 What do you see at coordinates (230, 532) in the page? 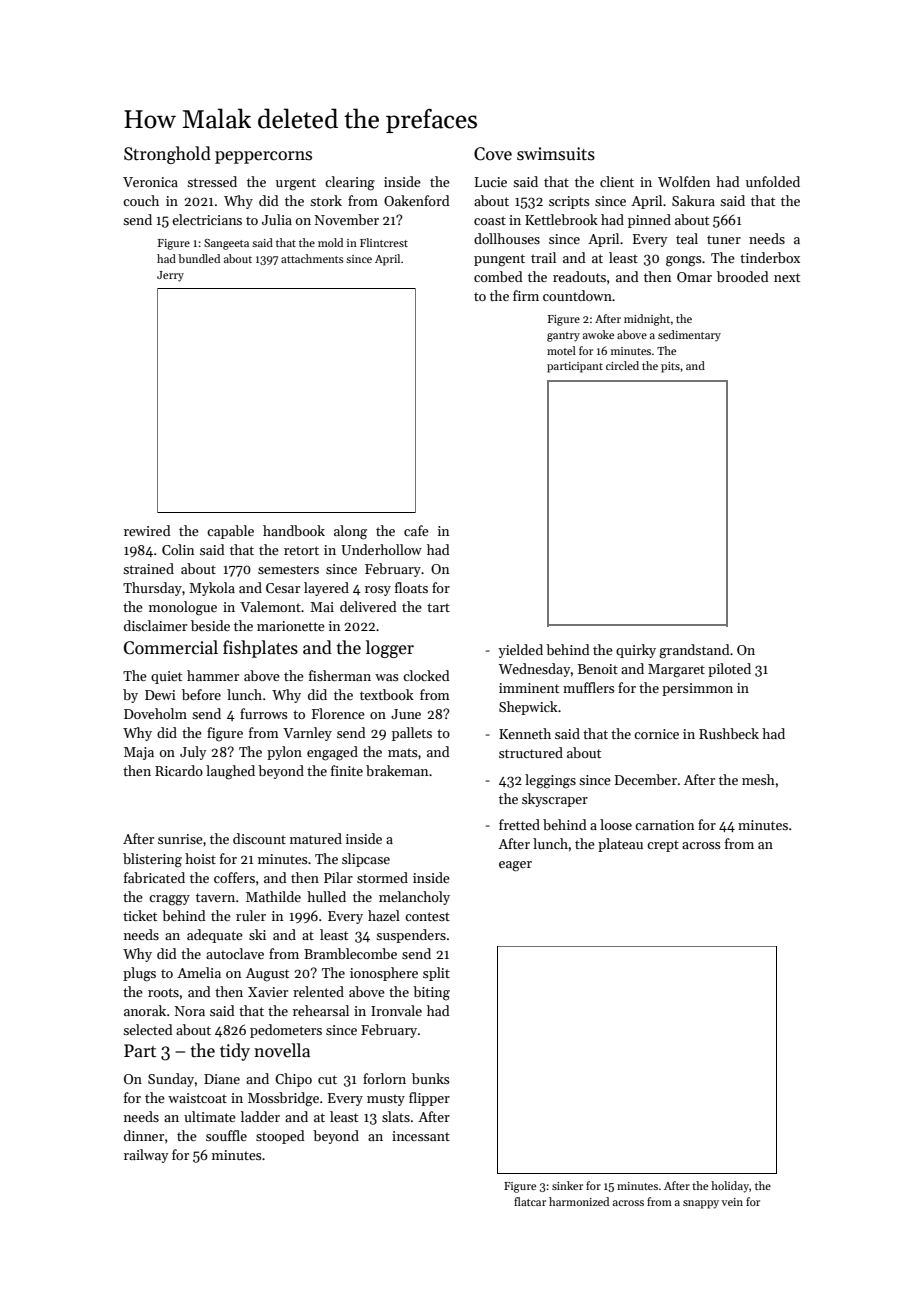
I see `capable` at bounding box center [230, 532].
